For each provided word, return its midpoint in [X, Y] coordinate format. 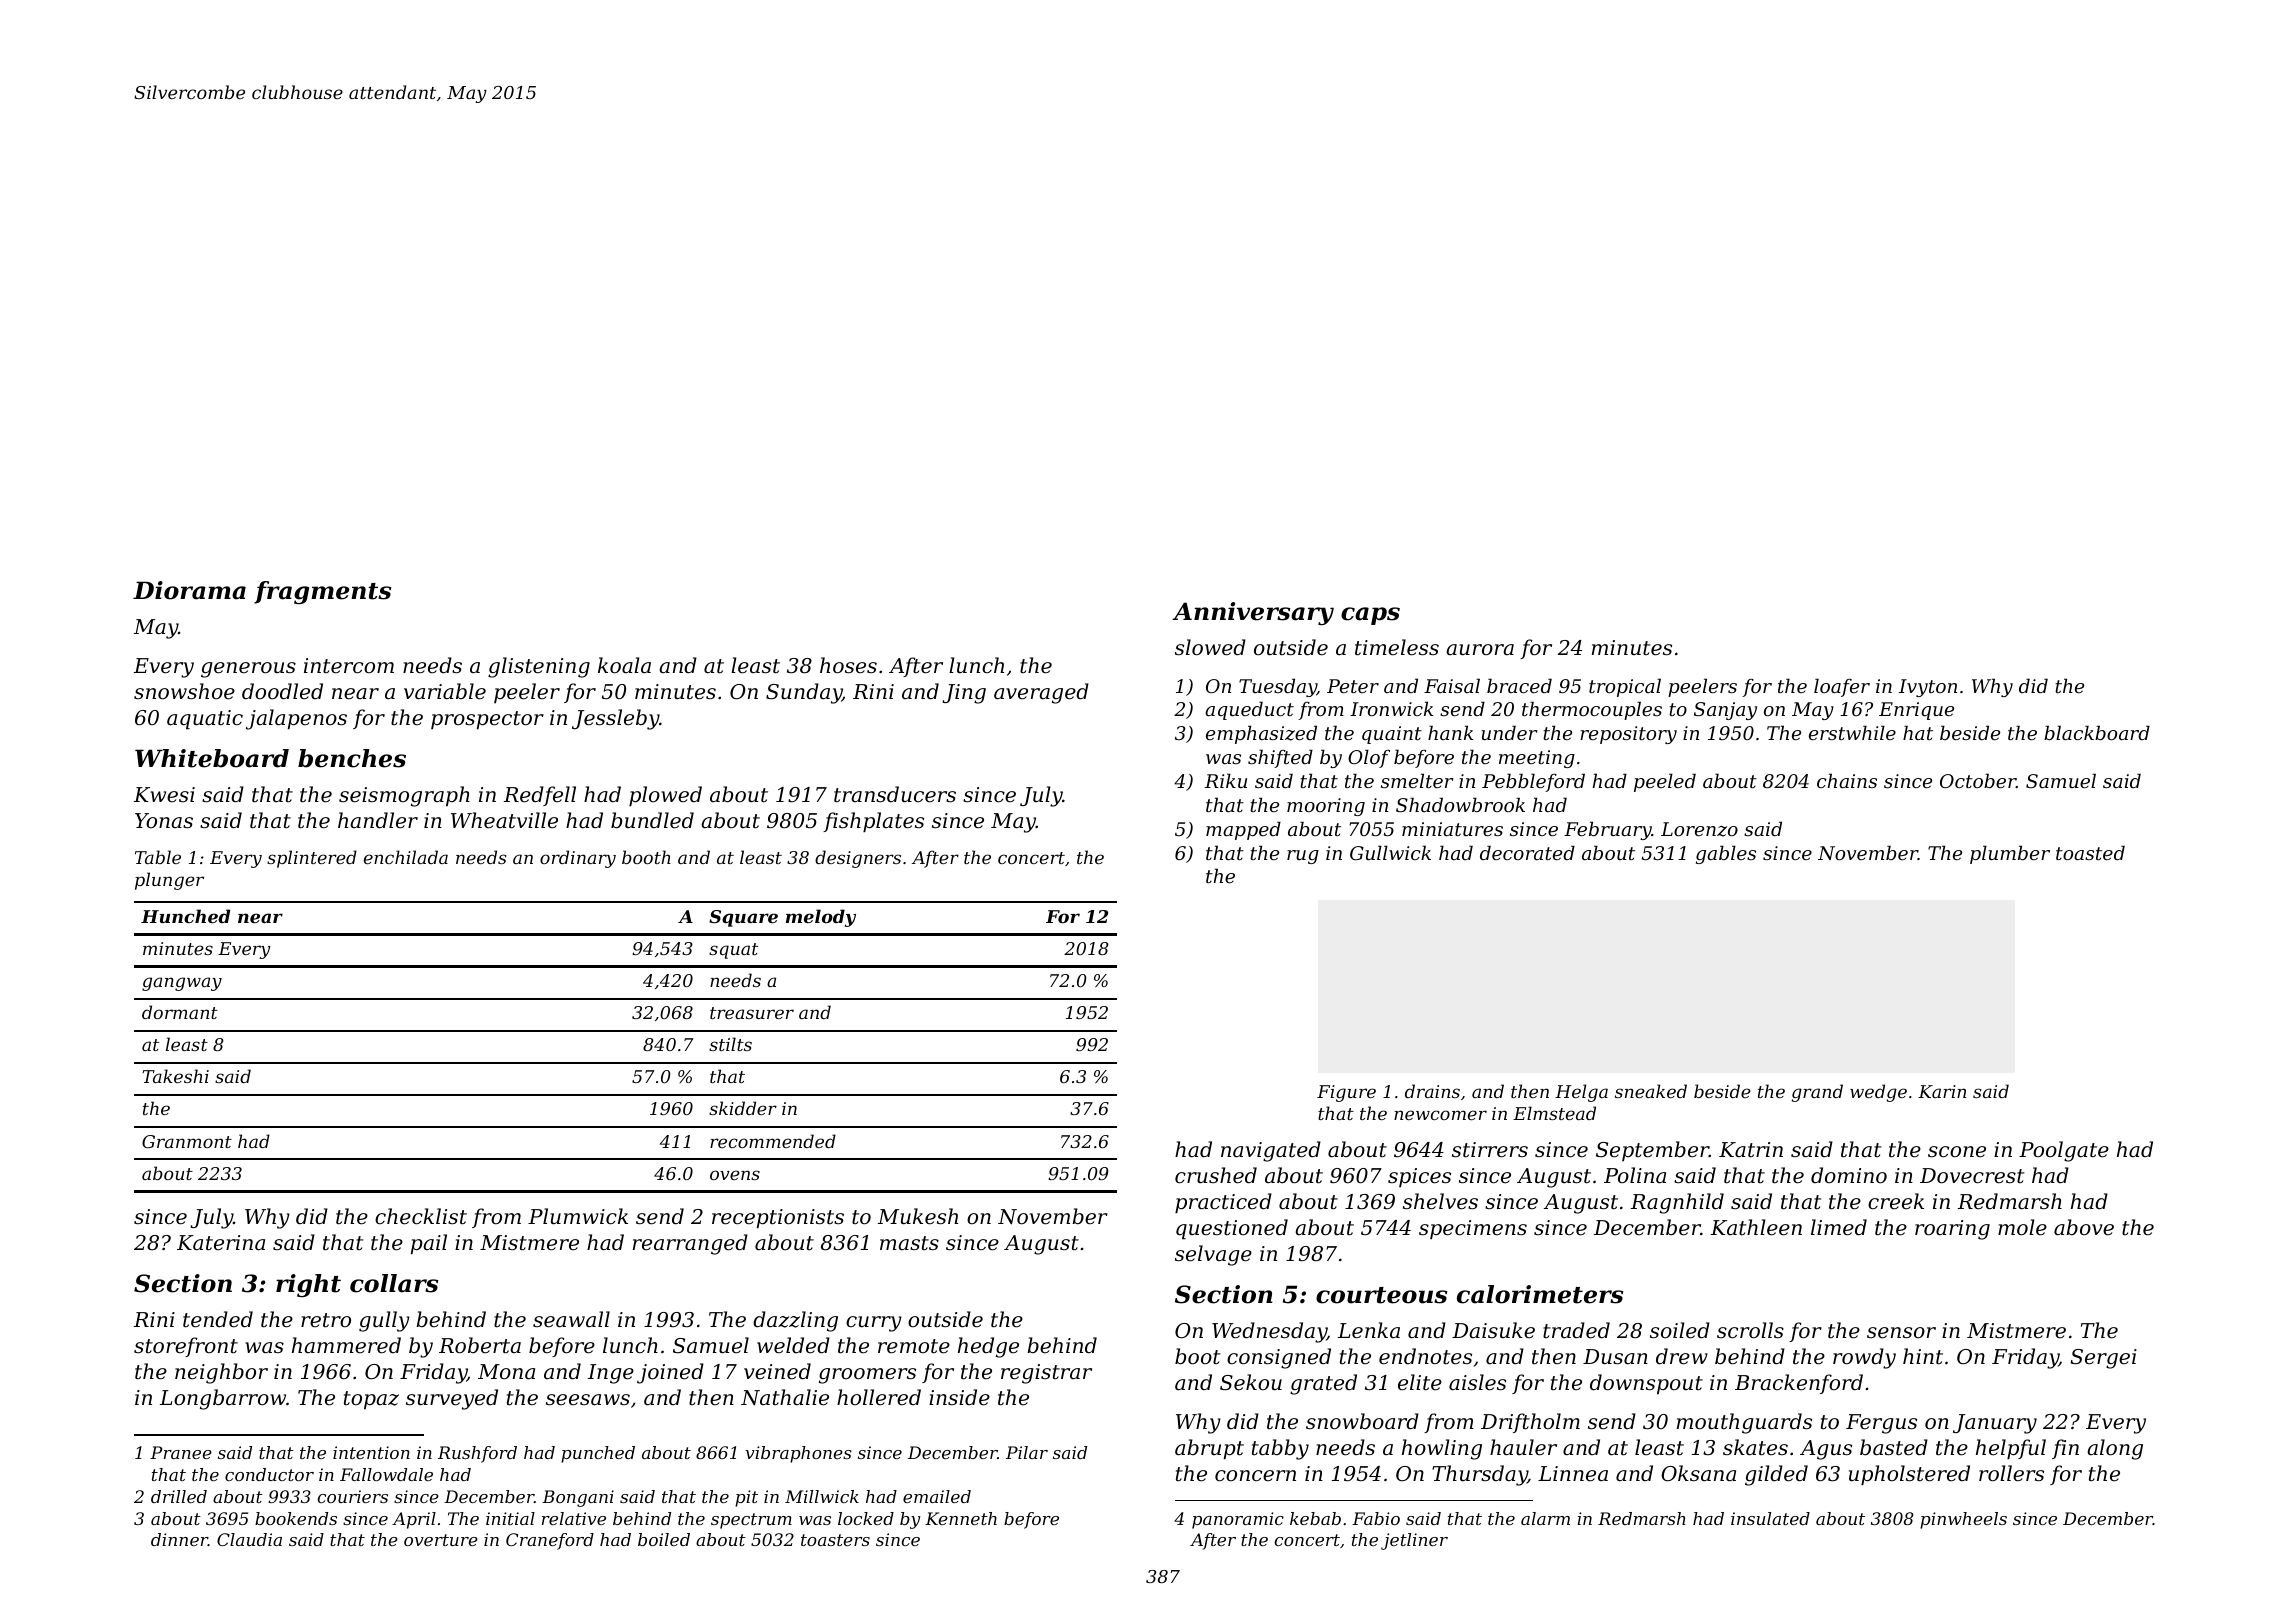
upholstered [1909, 1475]
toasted [2090, 852]
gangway [182, 984]
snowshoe [184, 691]
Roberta [480, 1345]
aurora [1480, 650]
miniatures [1452, 829]
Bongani [578, 1498]
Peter [1353, 686]
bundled [652, 820]
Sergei [2103, 1359]
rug [1303, 857]
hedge [988, 1347]
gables [1726, 854]
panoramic [1238, 1520]
